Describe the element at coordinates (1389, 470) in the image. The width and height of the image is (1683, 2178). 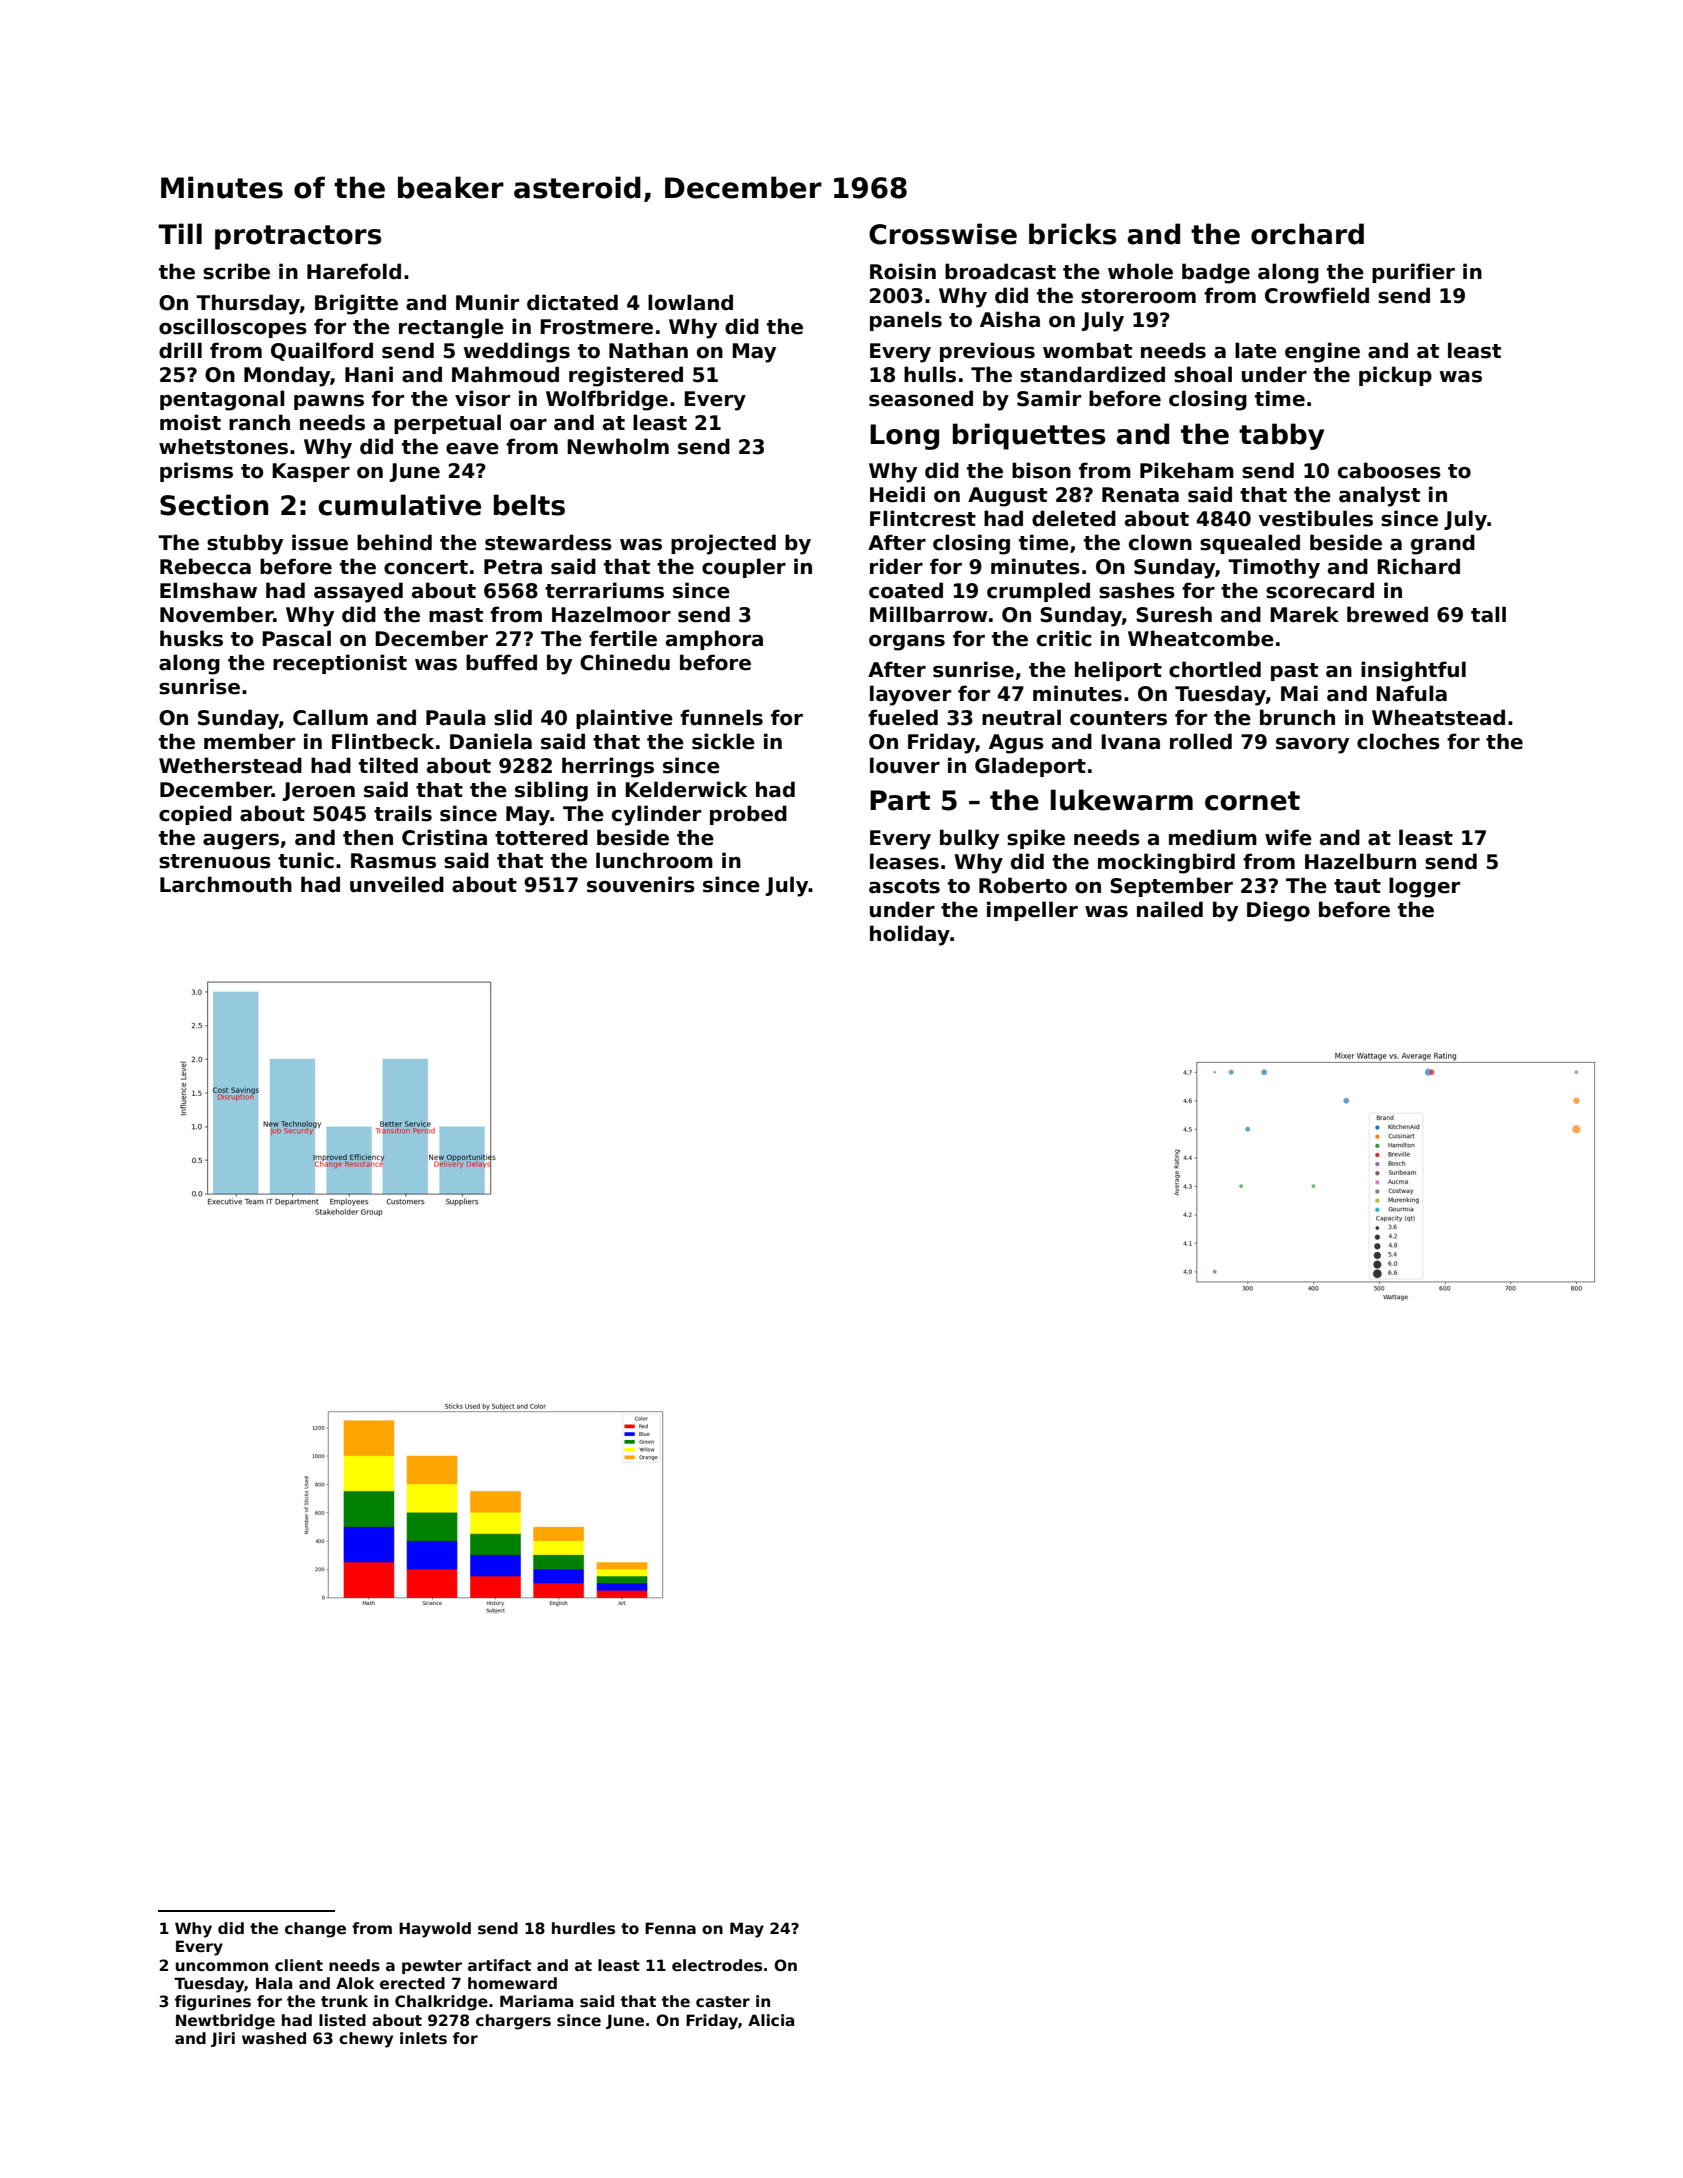
I see `cabooses` at that location.
